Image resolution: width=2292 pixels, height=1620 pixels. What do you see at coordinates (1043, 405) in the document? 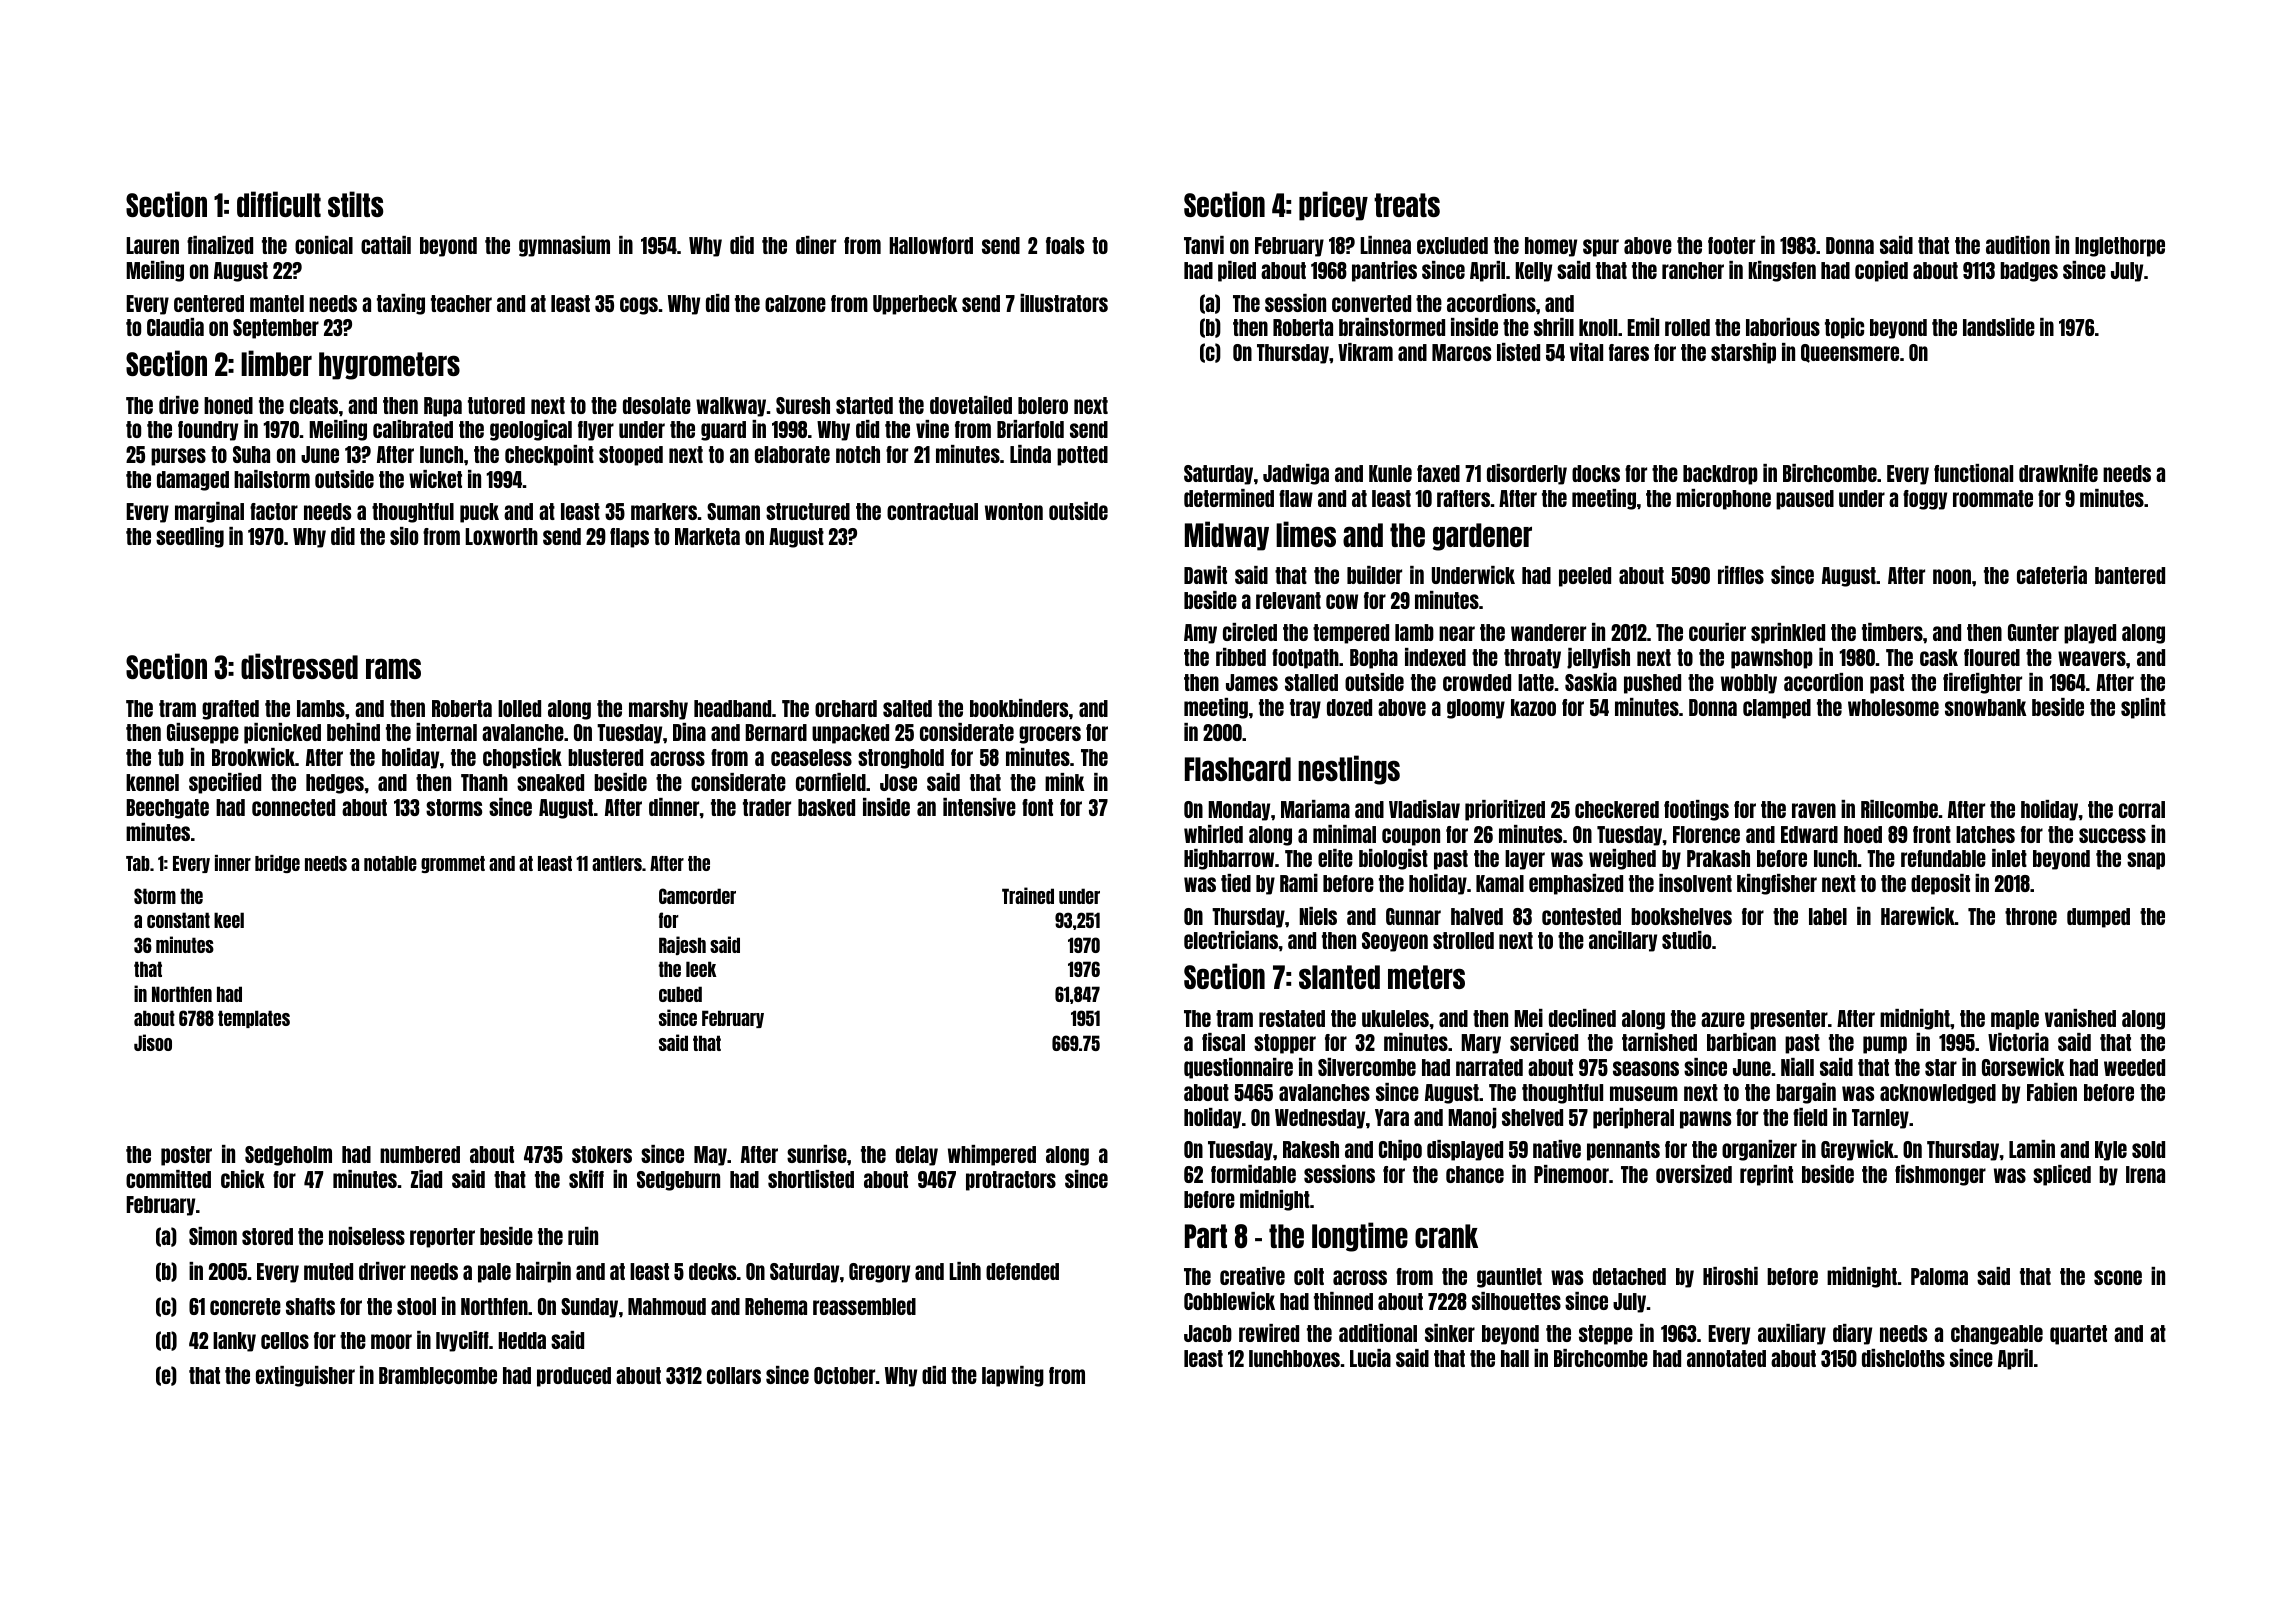
I see `bolero` at bounding box center [1043, 405].
